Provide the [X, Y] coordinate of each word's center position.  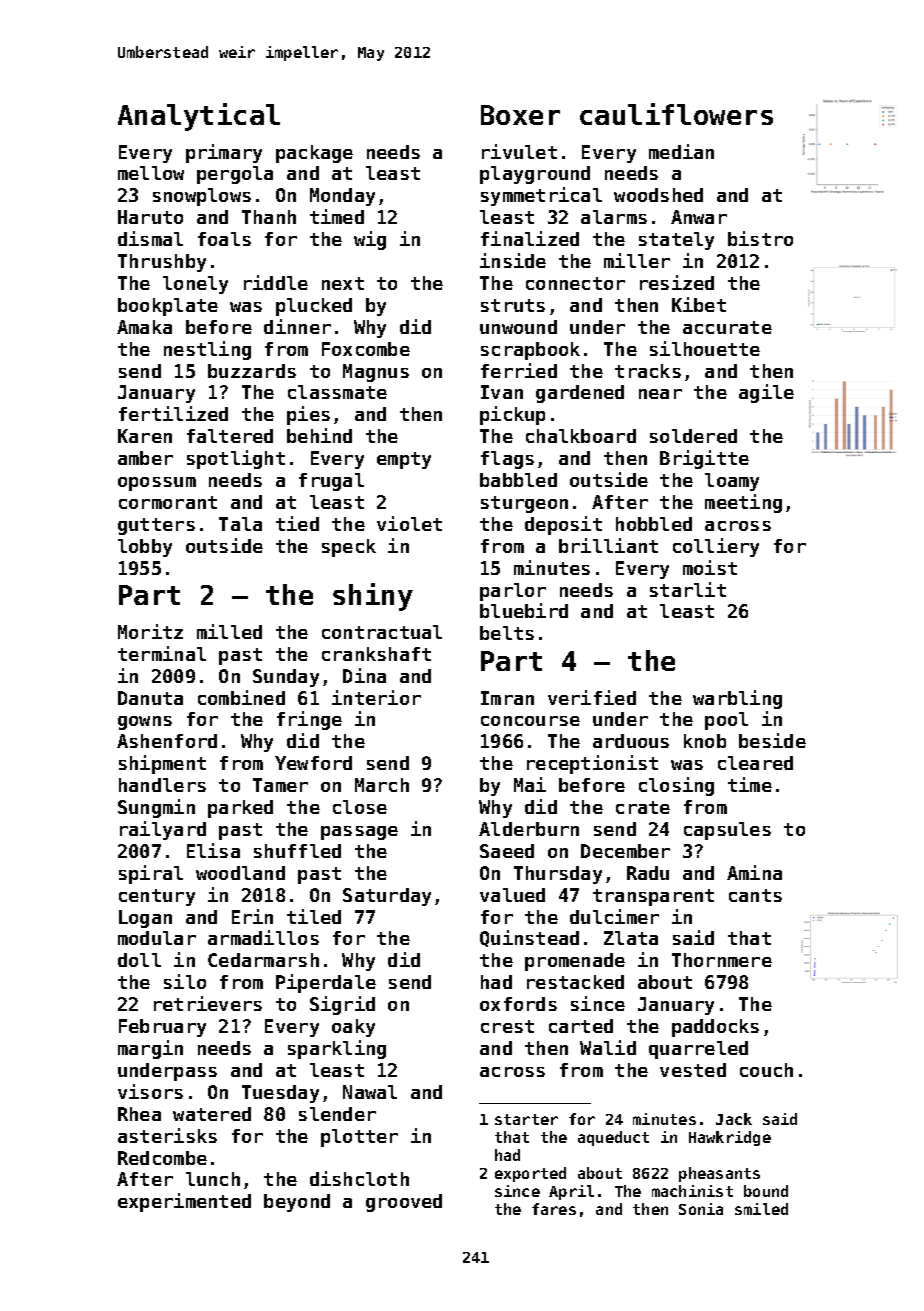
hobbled [654, 524]
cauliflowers [676, 114]
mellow [151, 173]
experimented [184, 1202]
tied [297, 523]
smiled [761, 1209]
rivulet [519, 151]
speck [349, 548]
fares [554, 1209]
